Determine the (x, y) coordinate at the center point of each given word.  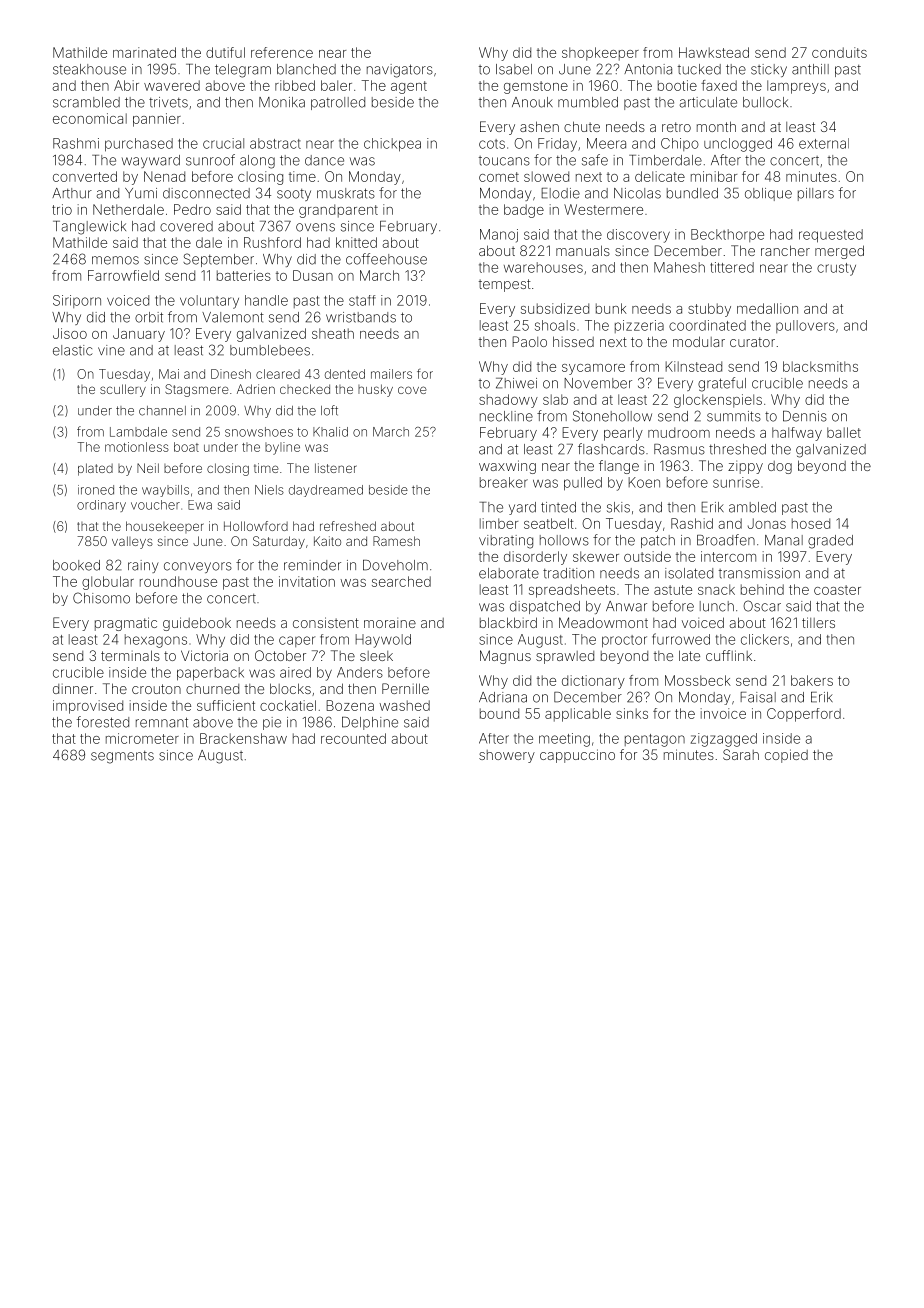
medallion (767, 308)
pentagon (655, 740)
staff (362, 300)
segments (122, 757)
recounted (353, 738)
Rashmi (76, 143)
